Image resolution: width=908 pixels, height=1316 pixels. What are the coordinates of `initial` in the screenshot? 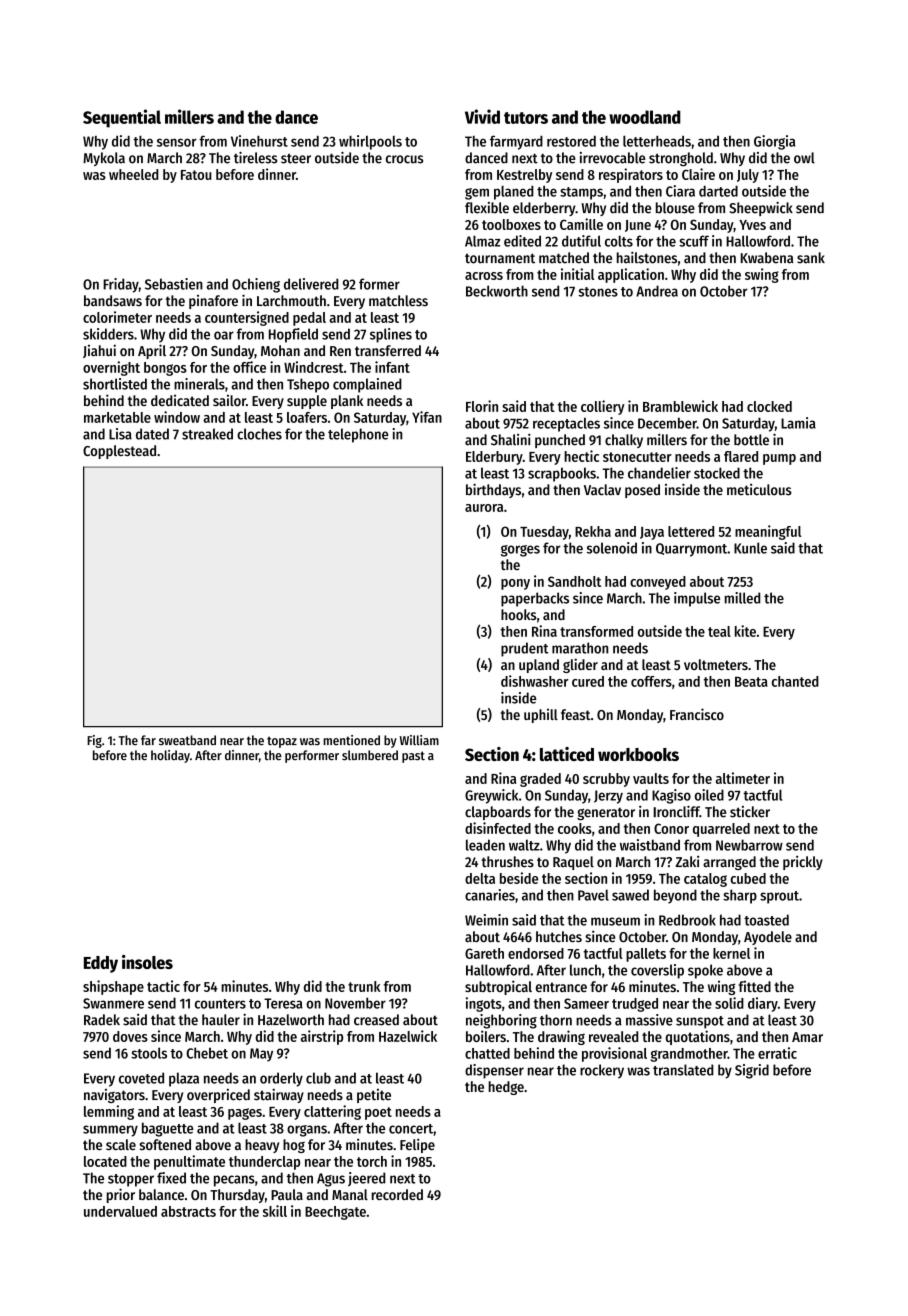 It's located at (577, 274).
